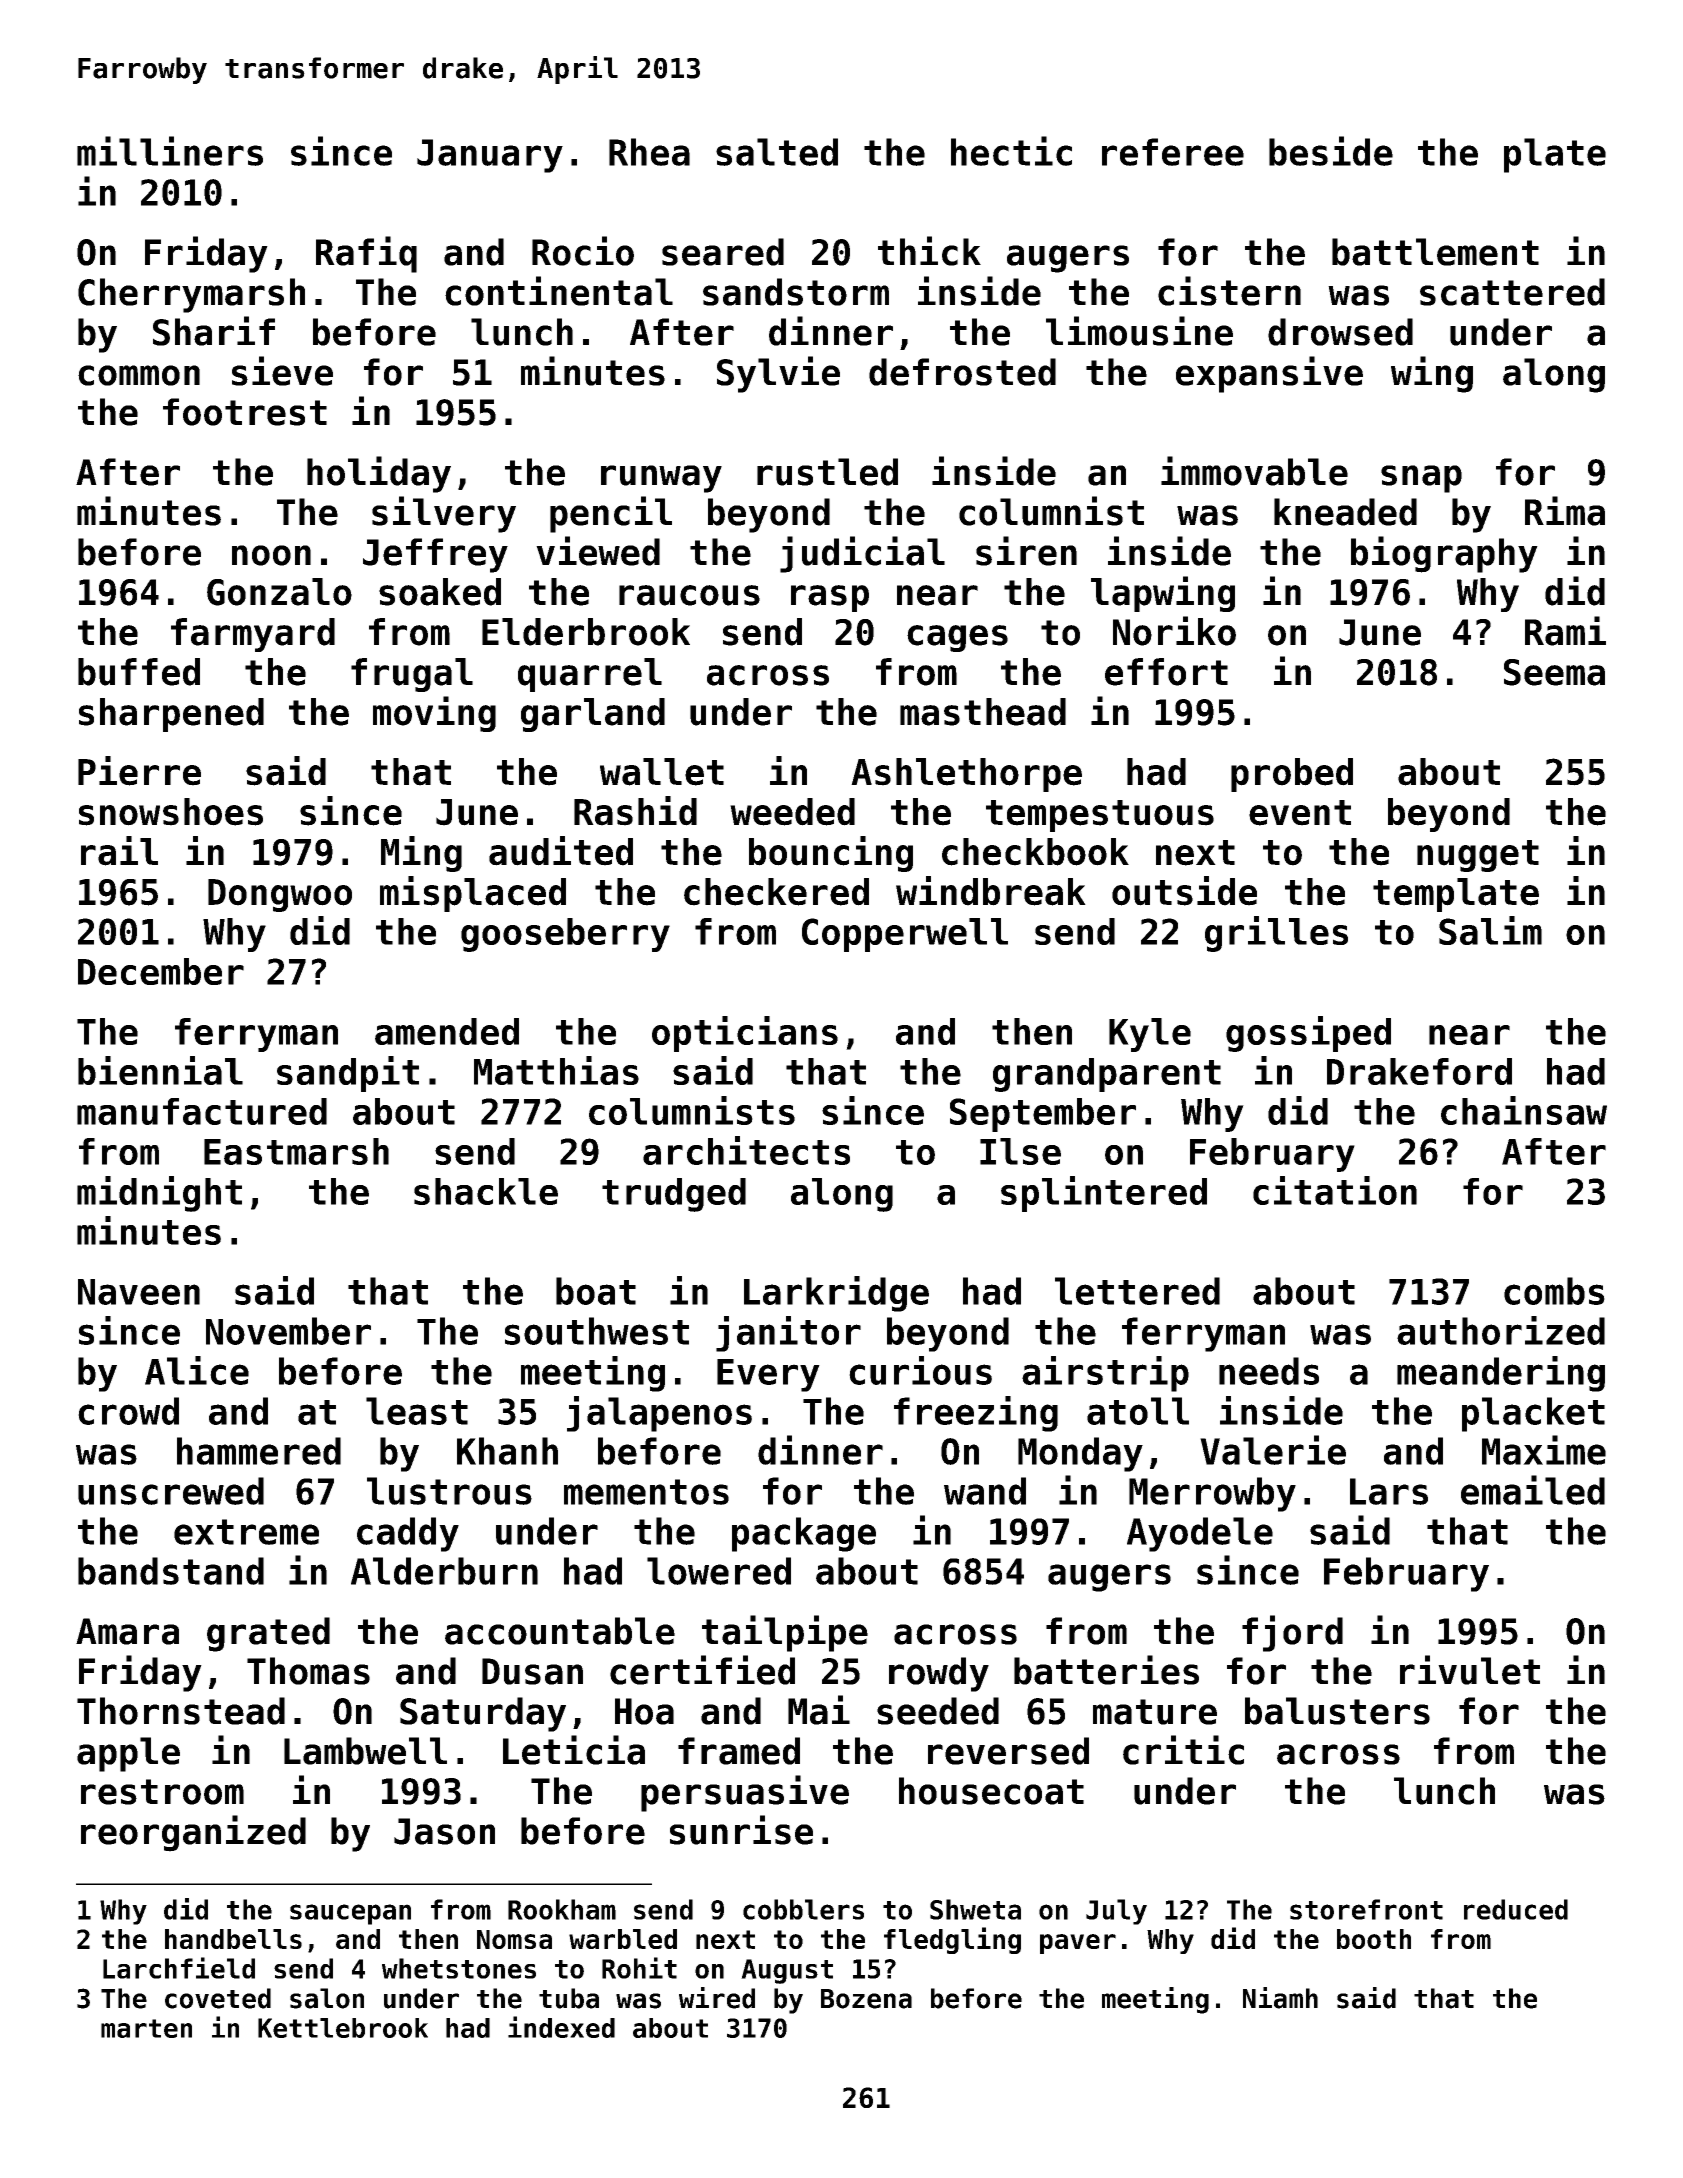 The width and height of the screenshot is (1683, 2178). Describe the element at coordinates (689, 595) in the screenshot. I see `raucous` at that location.
